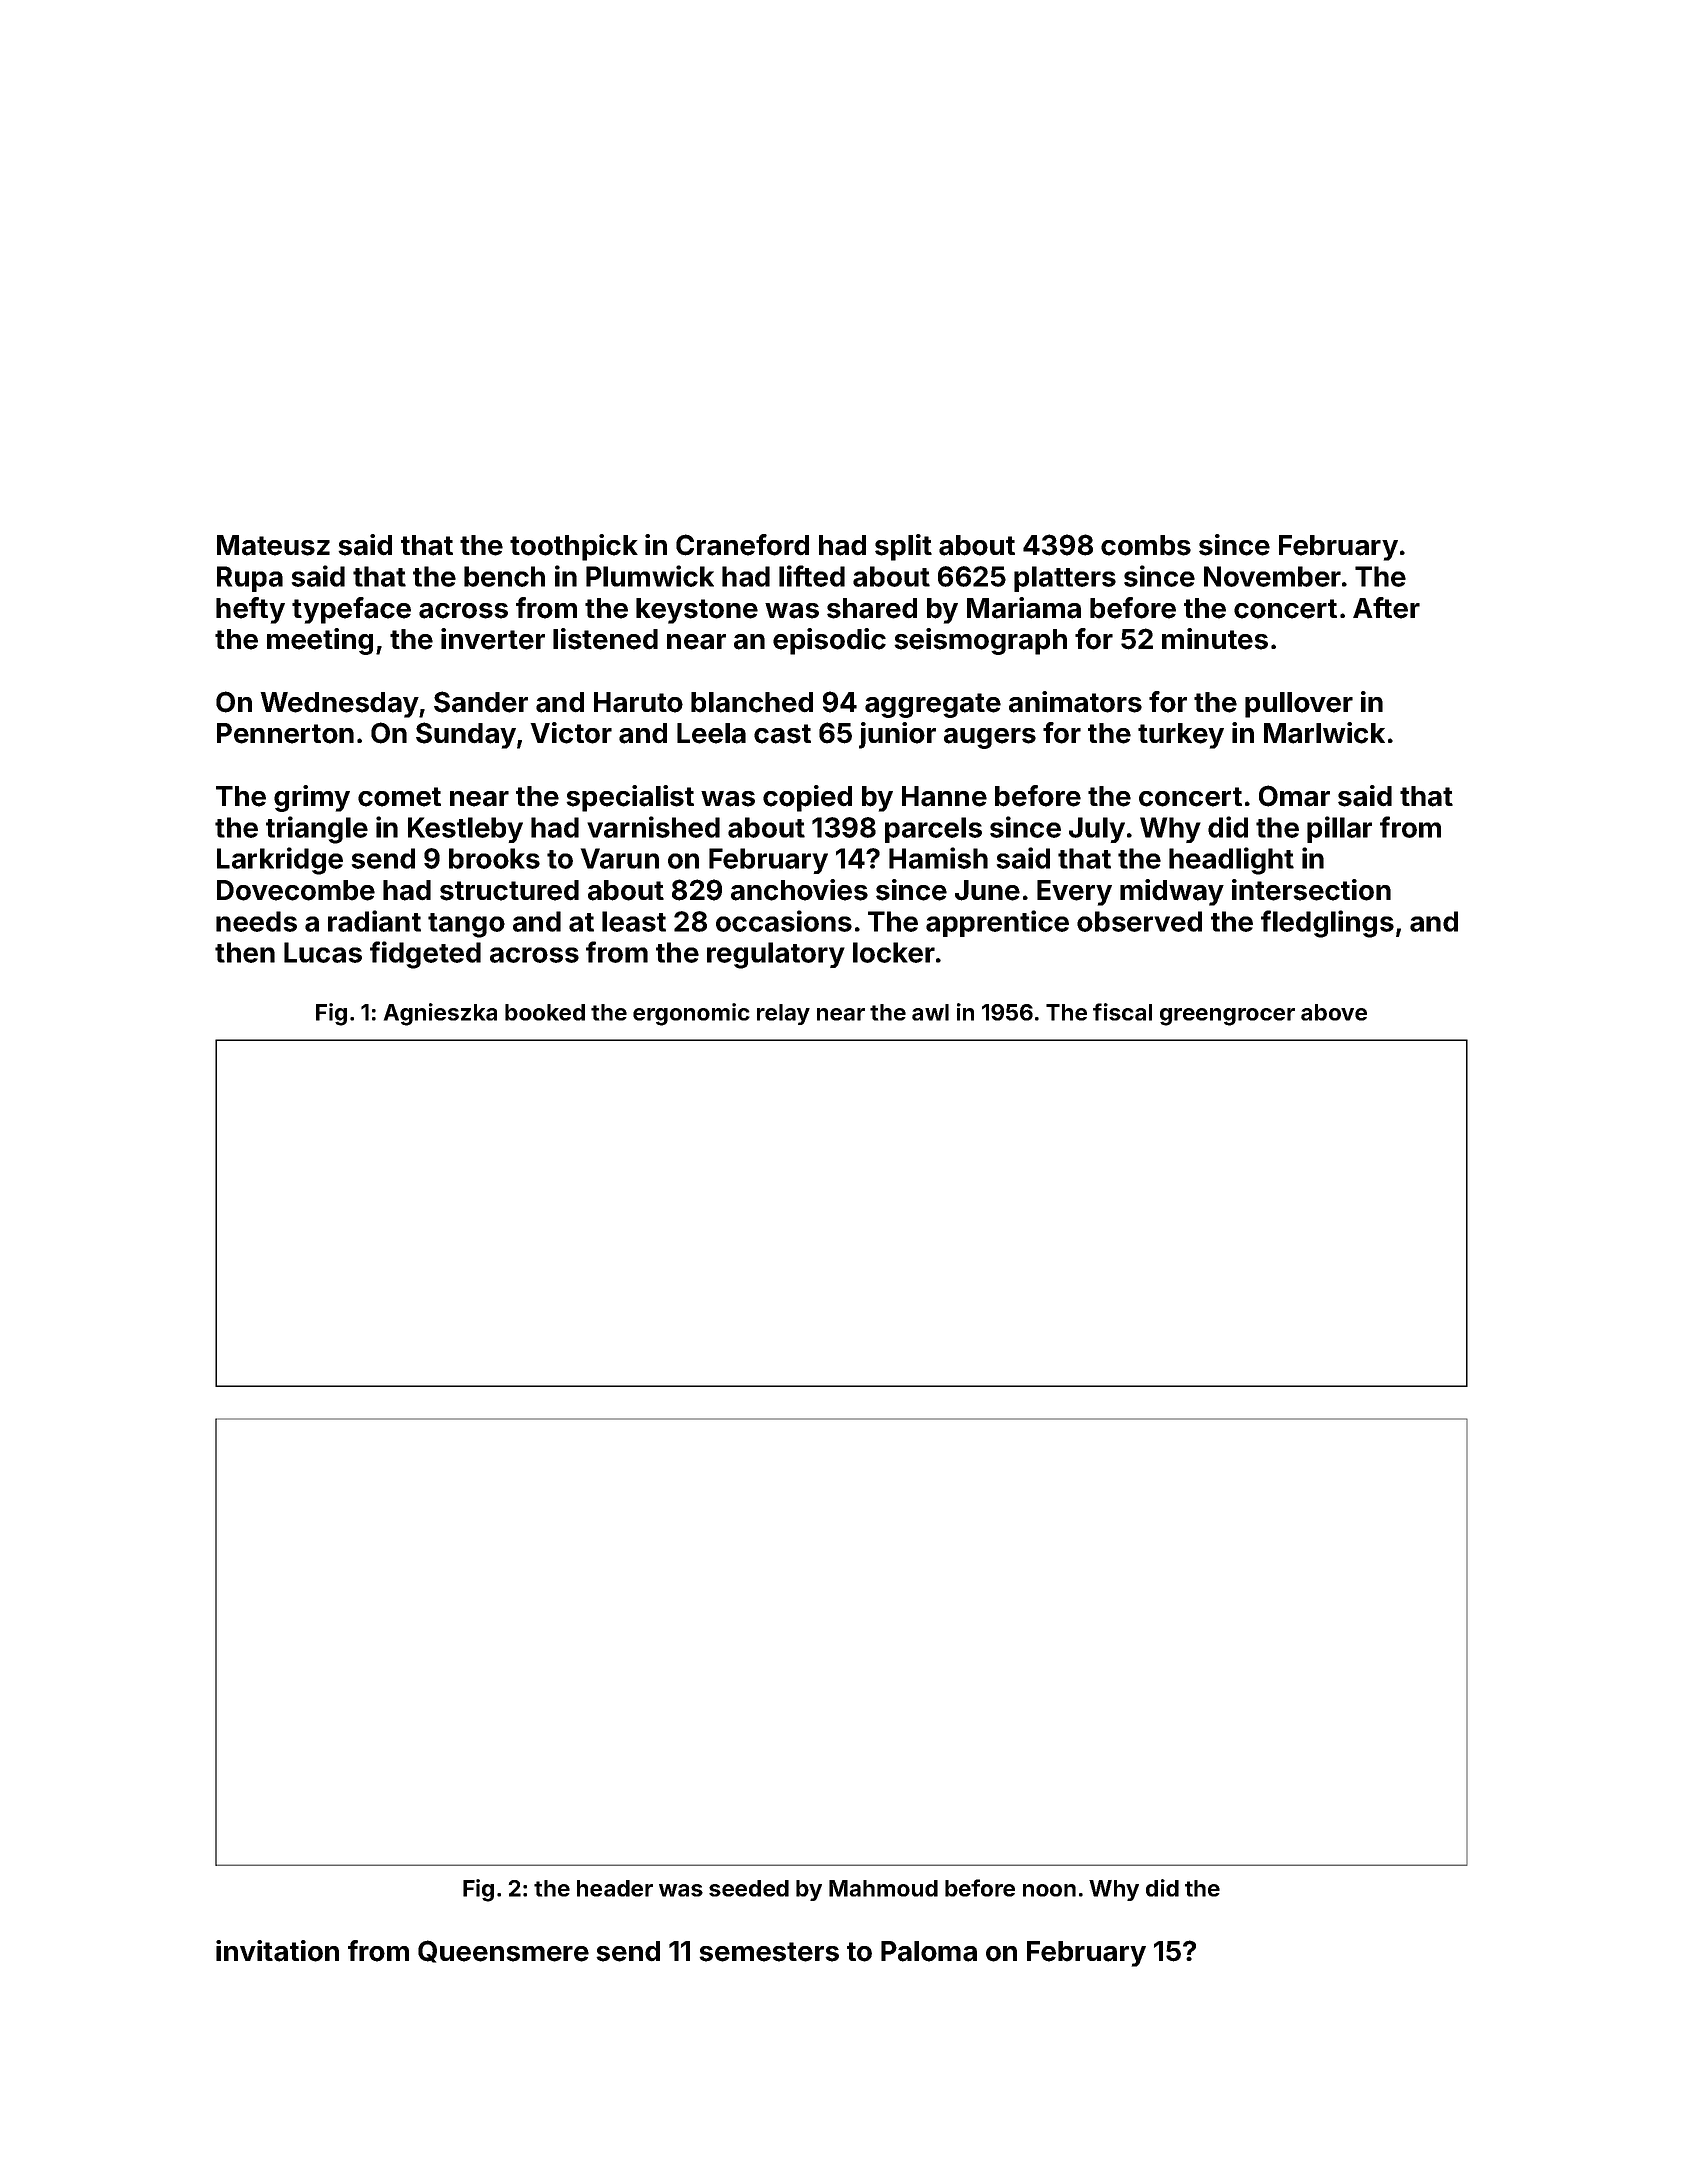 Image resolution: width=1683 pixels, height=2178 pixels. Describe the element at coordinates (749, 1888) in the screenshot. I see `seeded` at that location.
